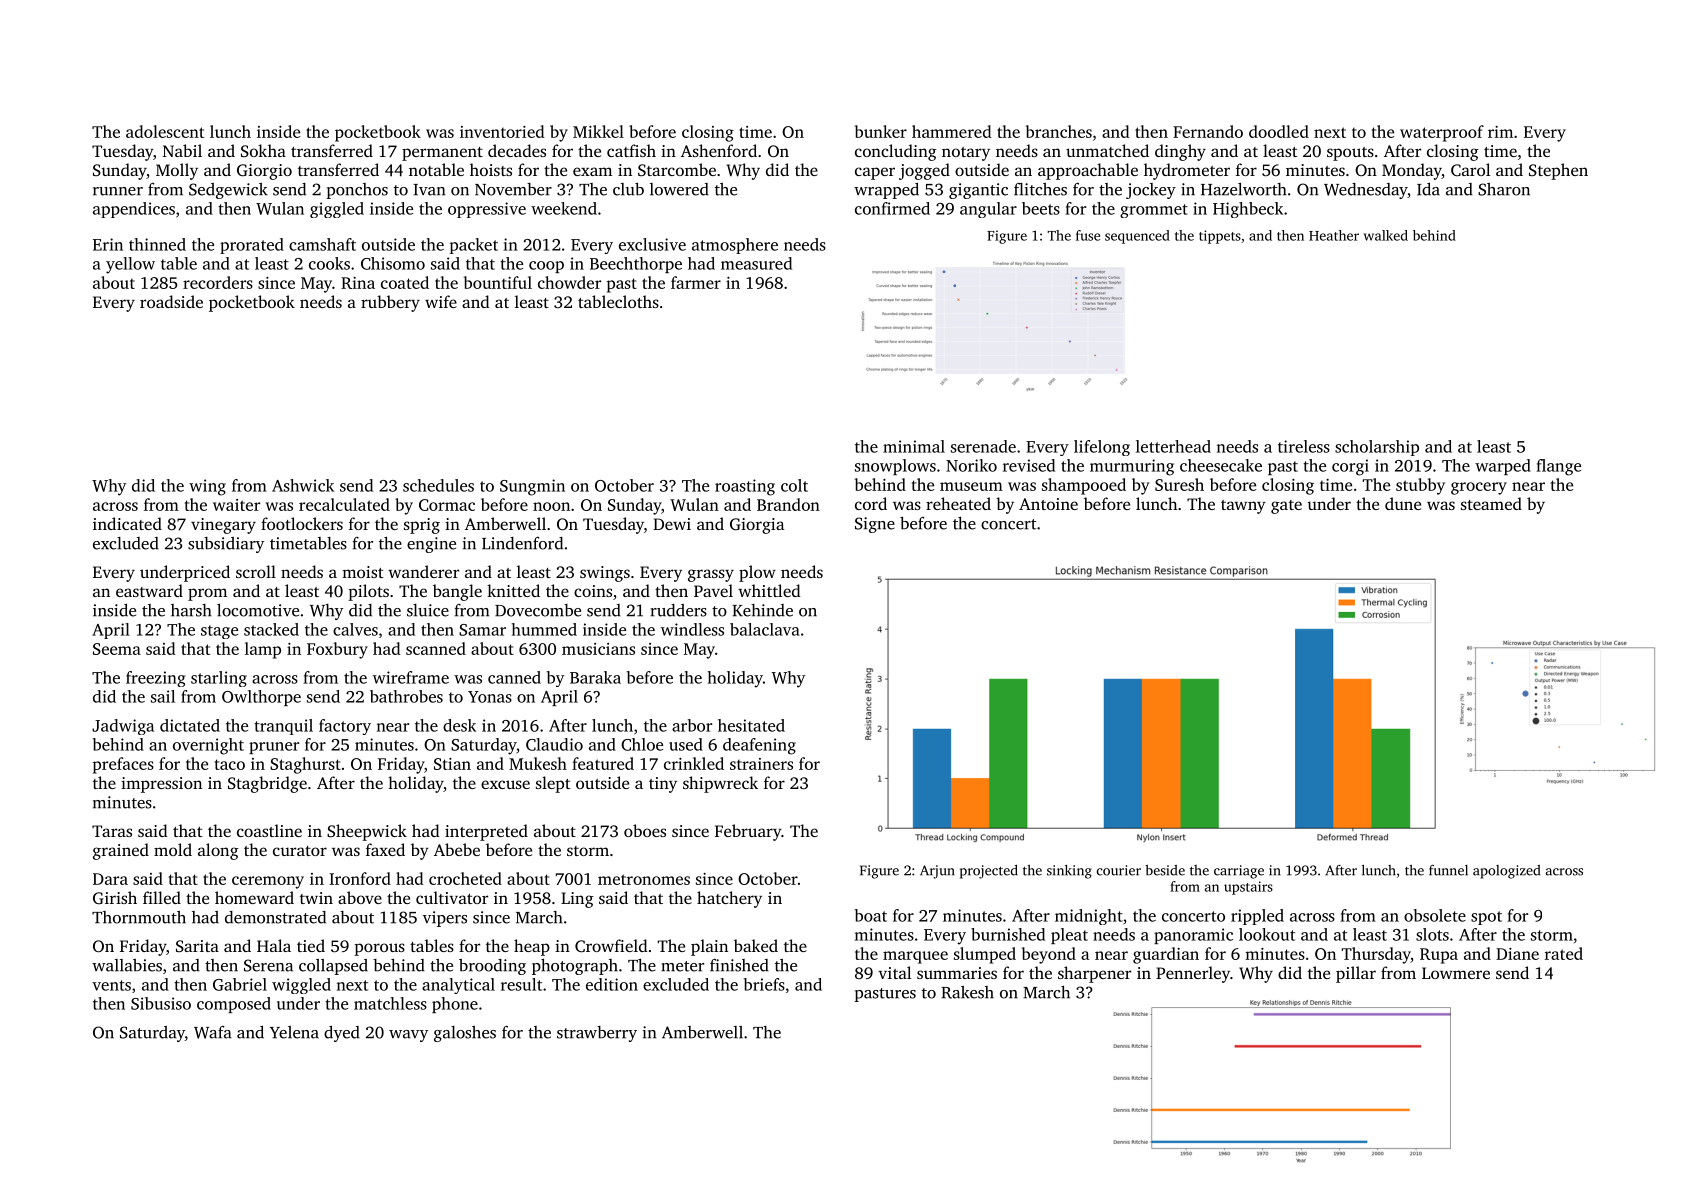  Describe the element at coordinates (756, 263) in the image. I see `measured` at that location.
